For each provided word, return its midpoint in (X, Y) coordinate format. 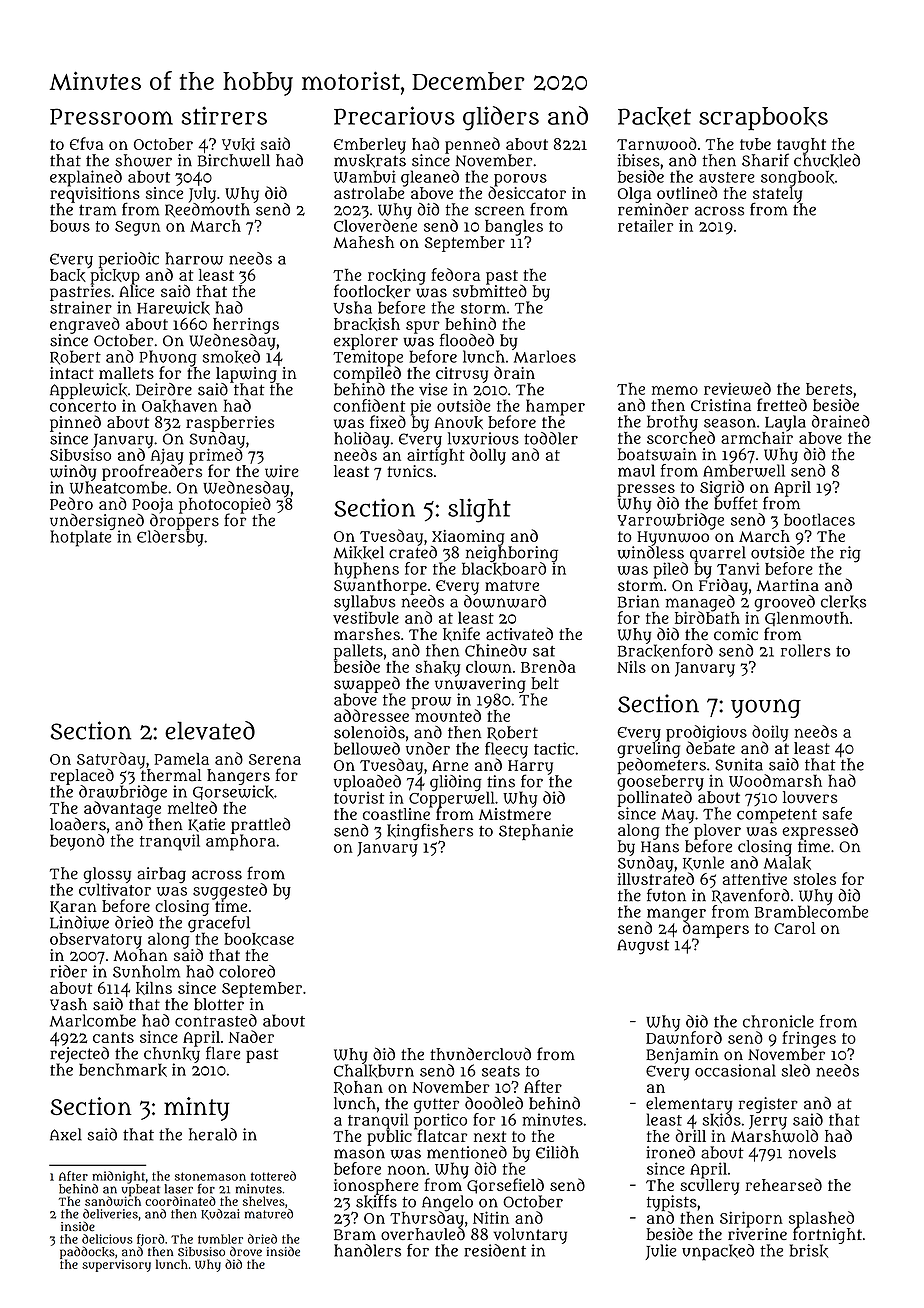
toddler (551, 438)
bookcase (259, 939)
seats (501, 1071)
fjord (151, 1240)
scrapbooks (763, 118)
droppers (184, 522)
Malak (787, 863)
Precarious (394, 115)
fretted (782, 404)
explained (86, 178)
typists (672, 1203)
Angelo (447, 1203)
